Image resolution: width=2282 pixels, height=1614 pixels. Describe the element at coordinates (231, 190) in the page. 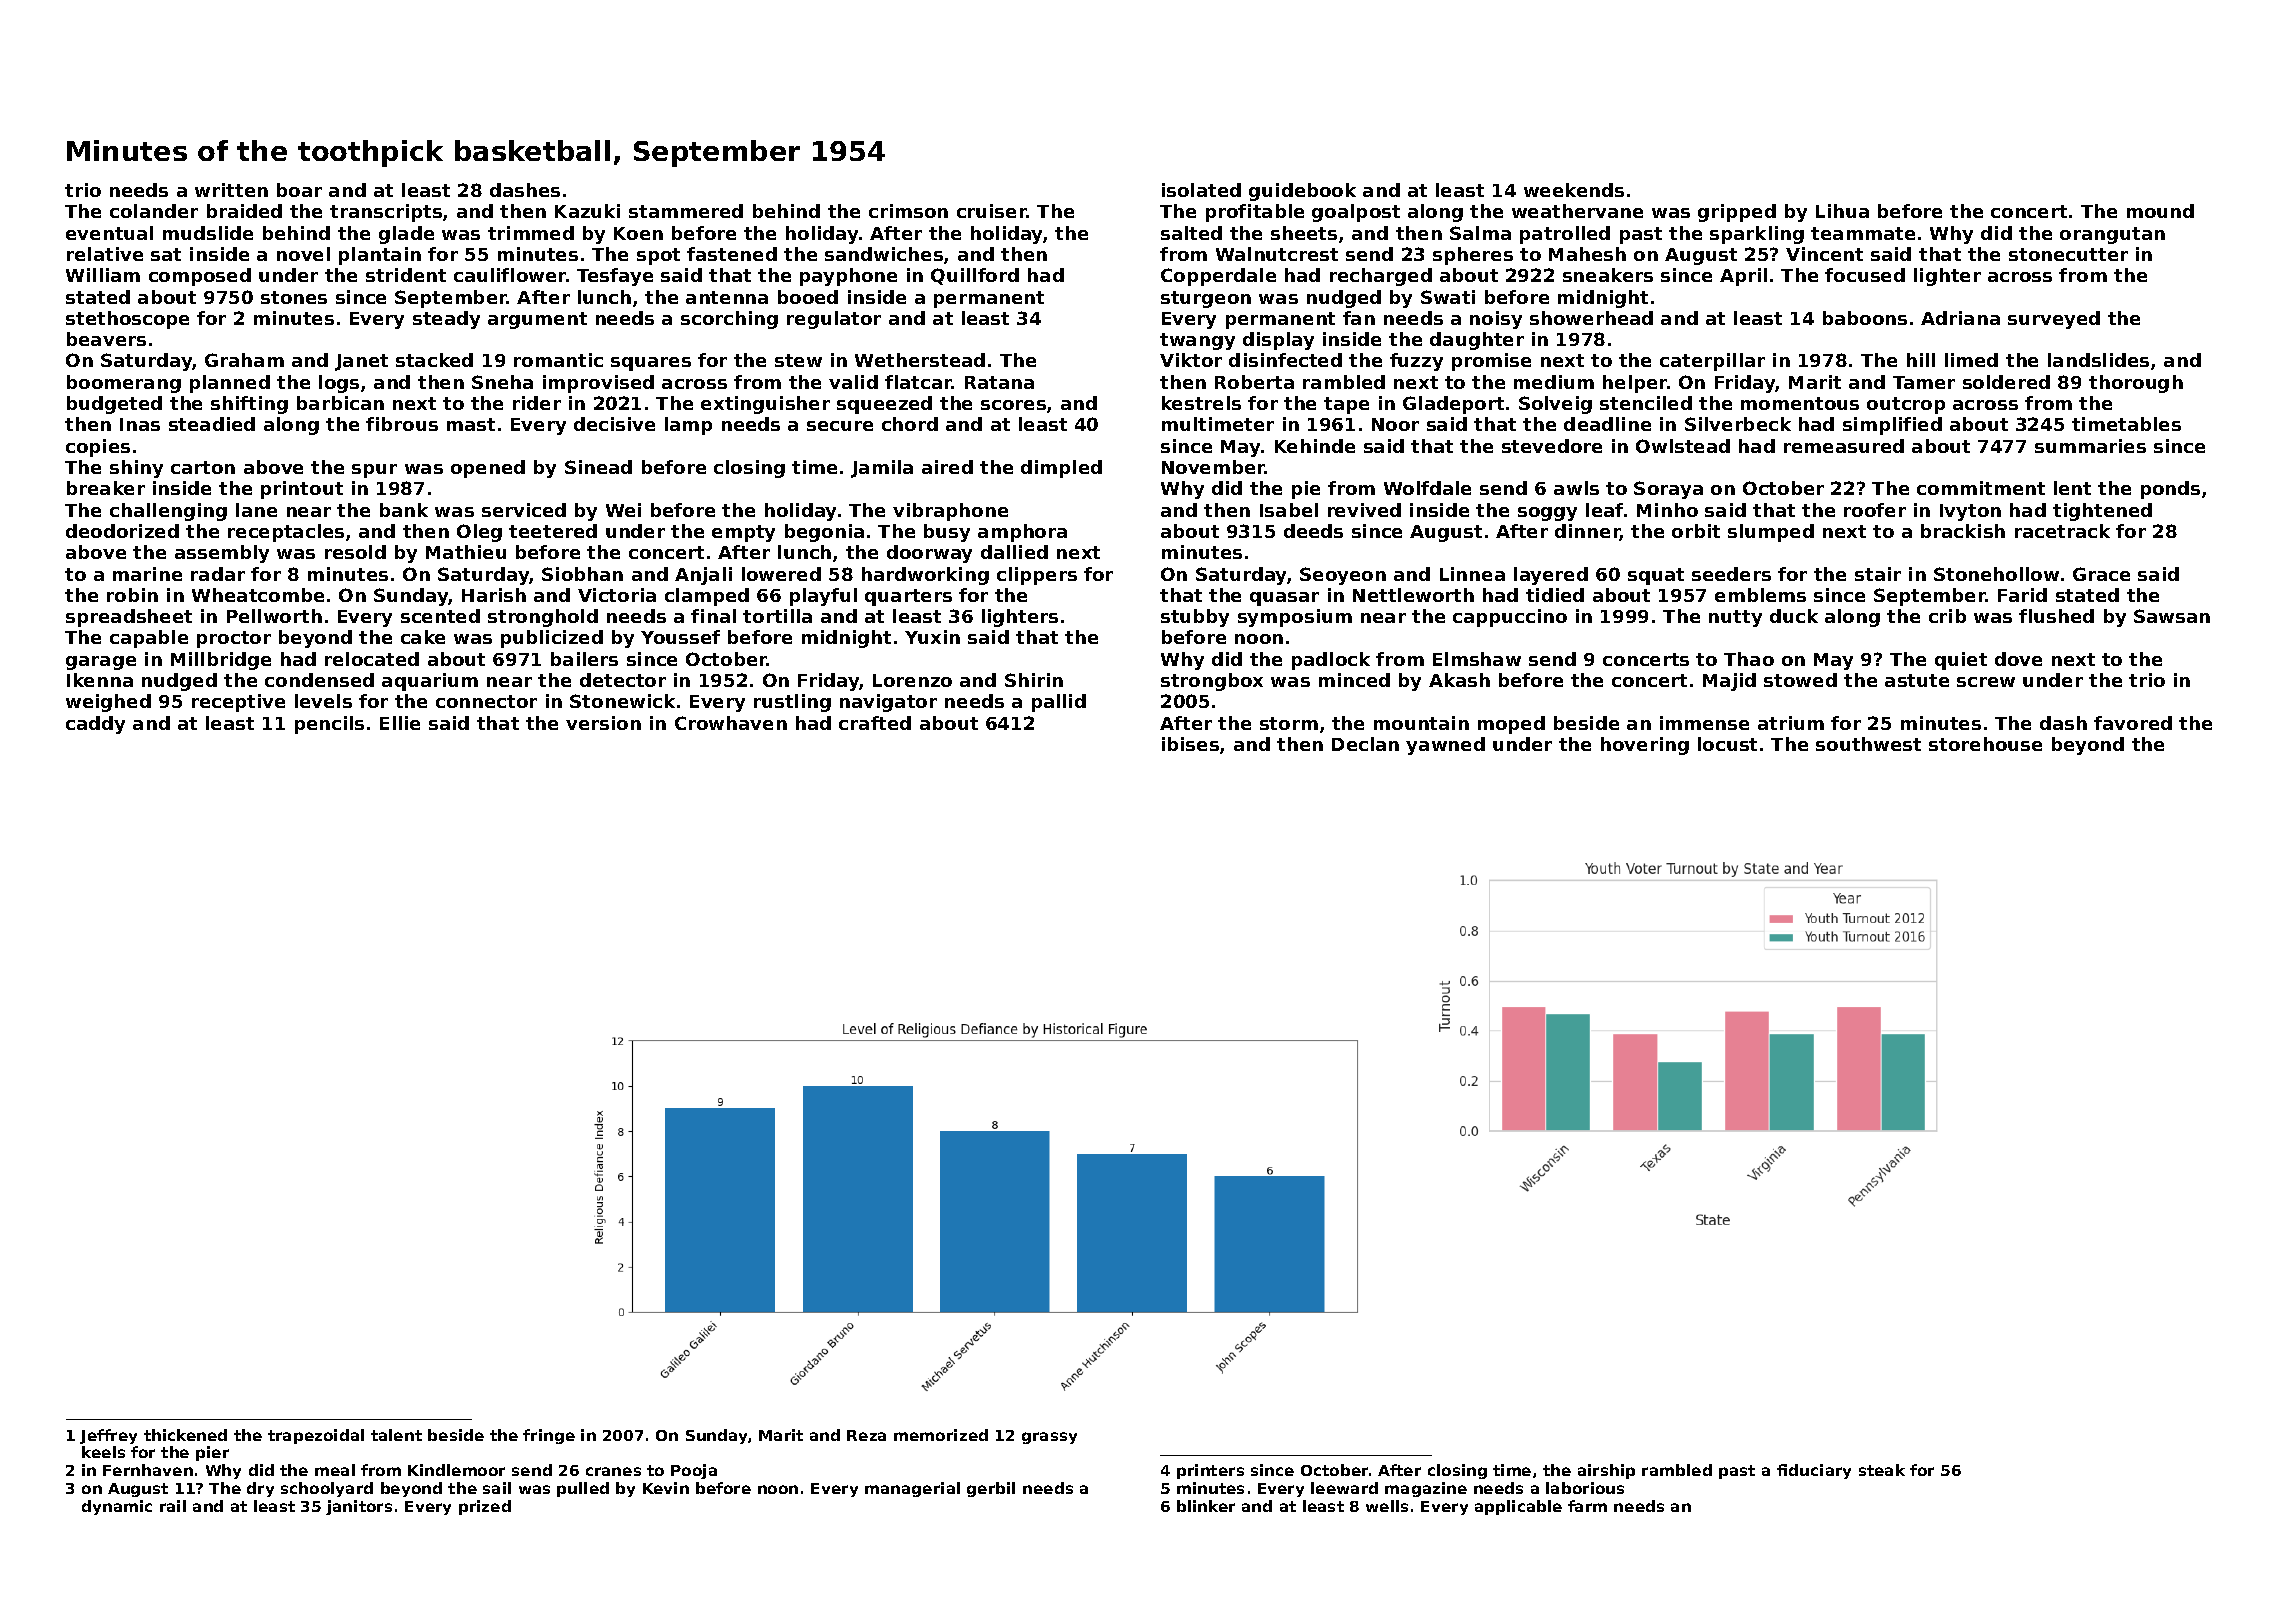

I see `written` at that location.
